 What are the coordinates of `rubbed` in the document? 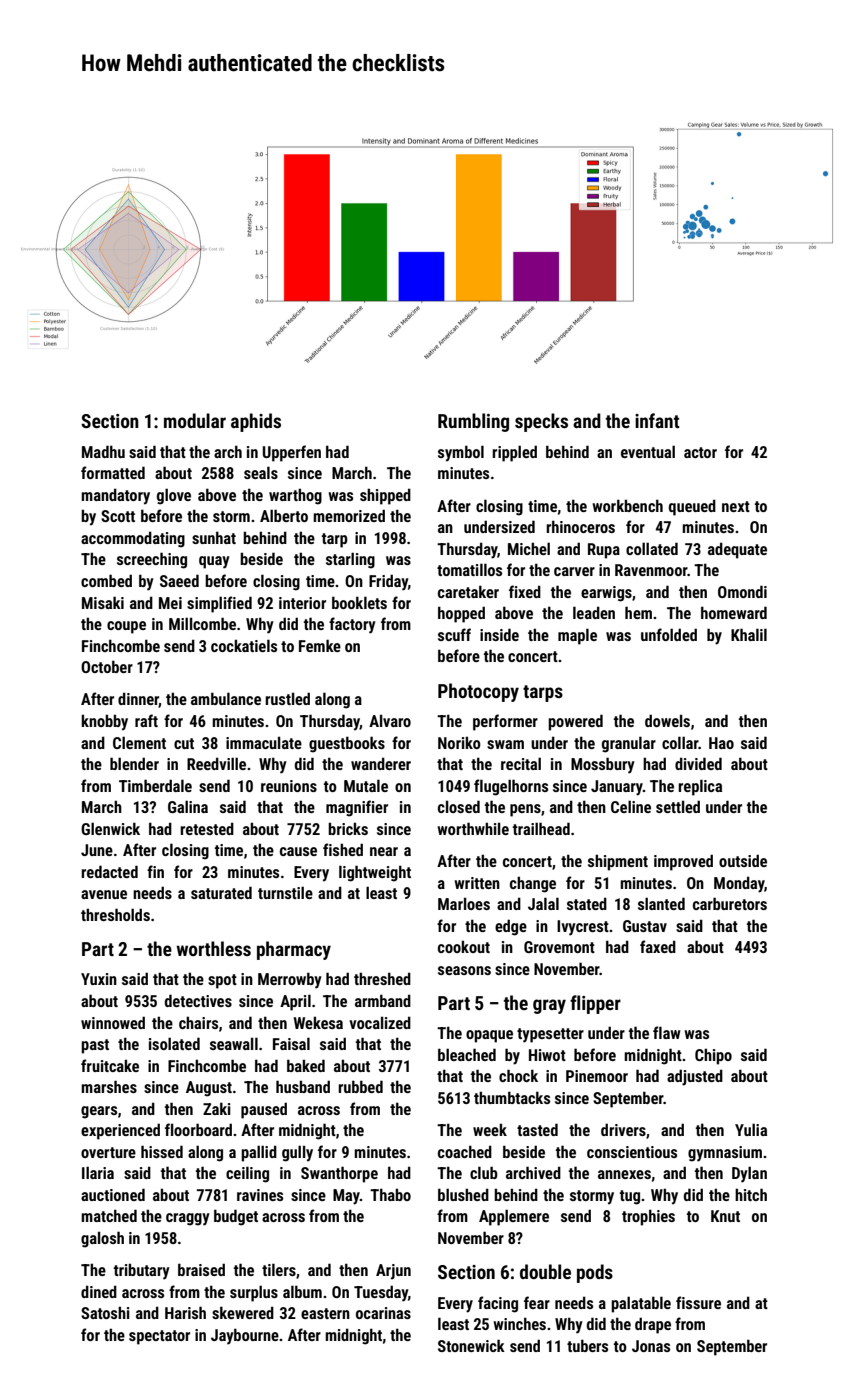 It's located at (360, 1086).
